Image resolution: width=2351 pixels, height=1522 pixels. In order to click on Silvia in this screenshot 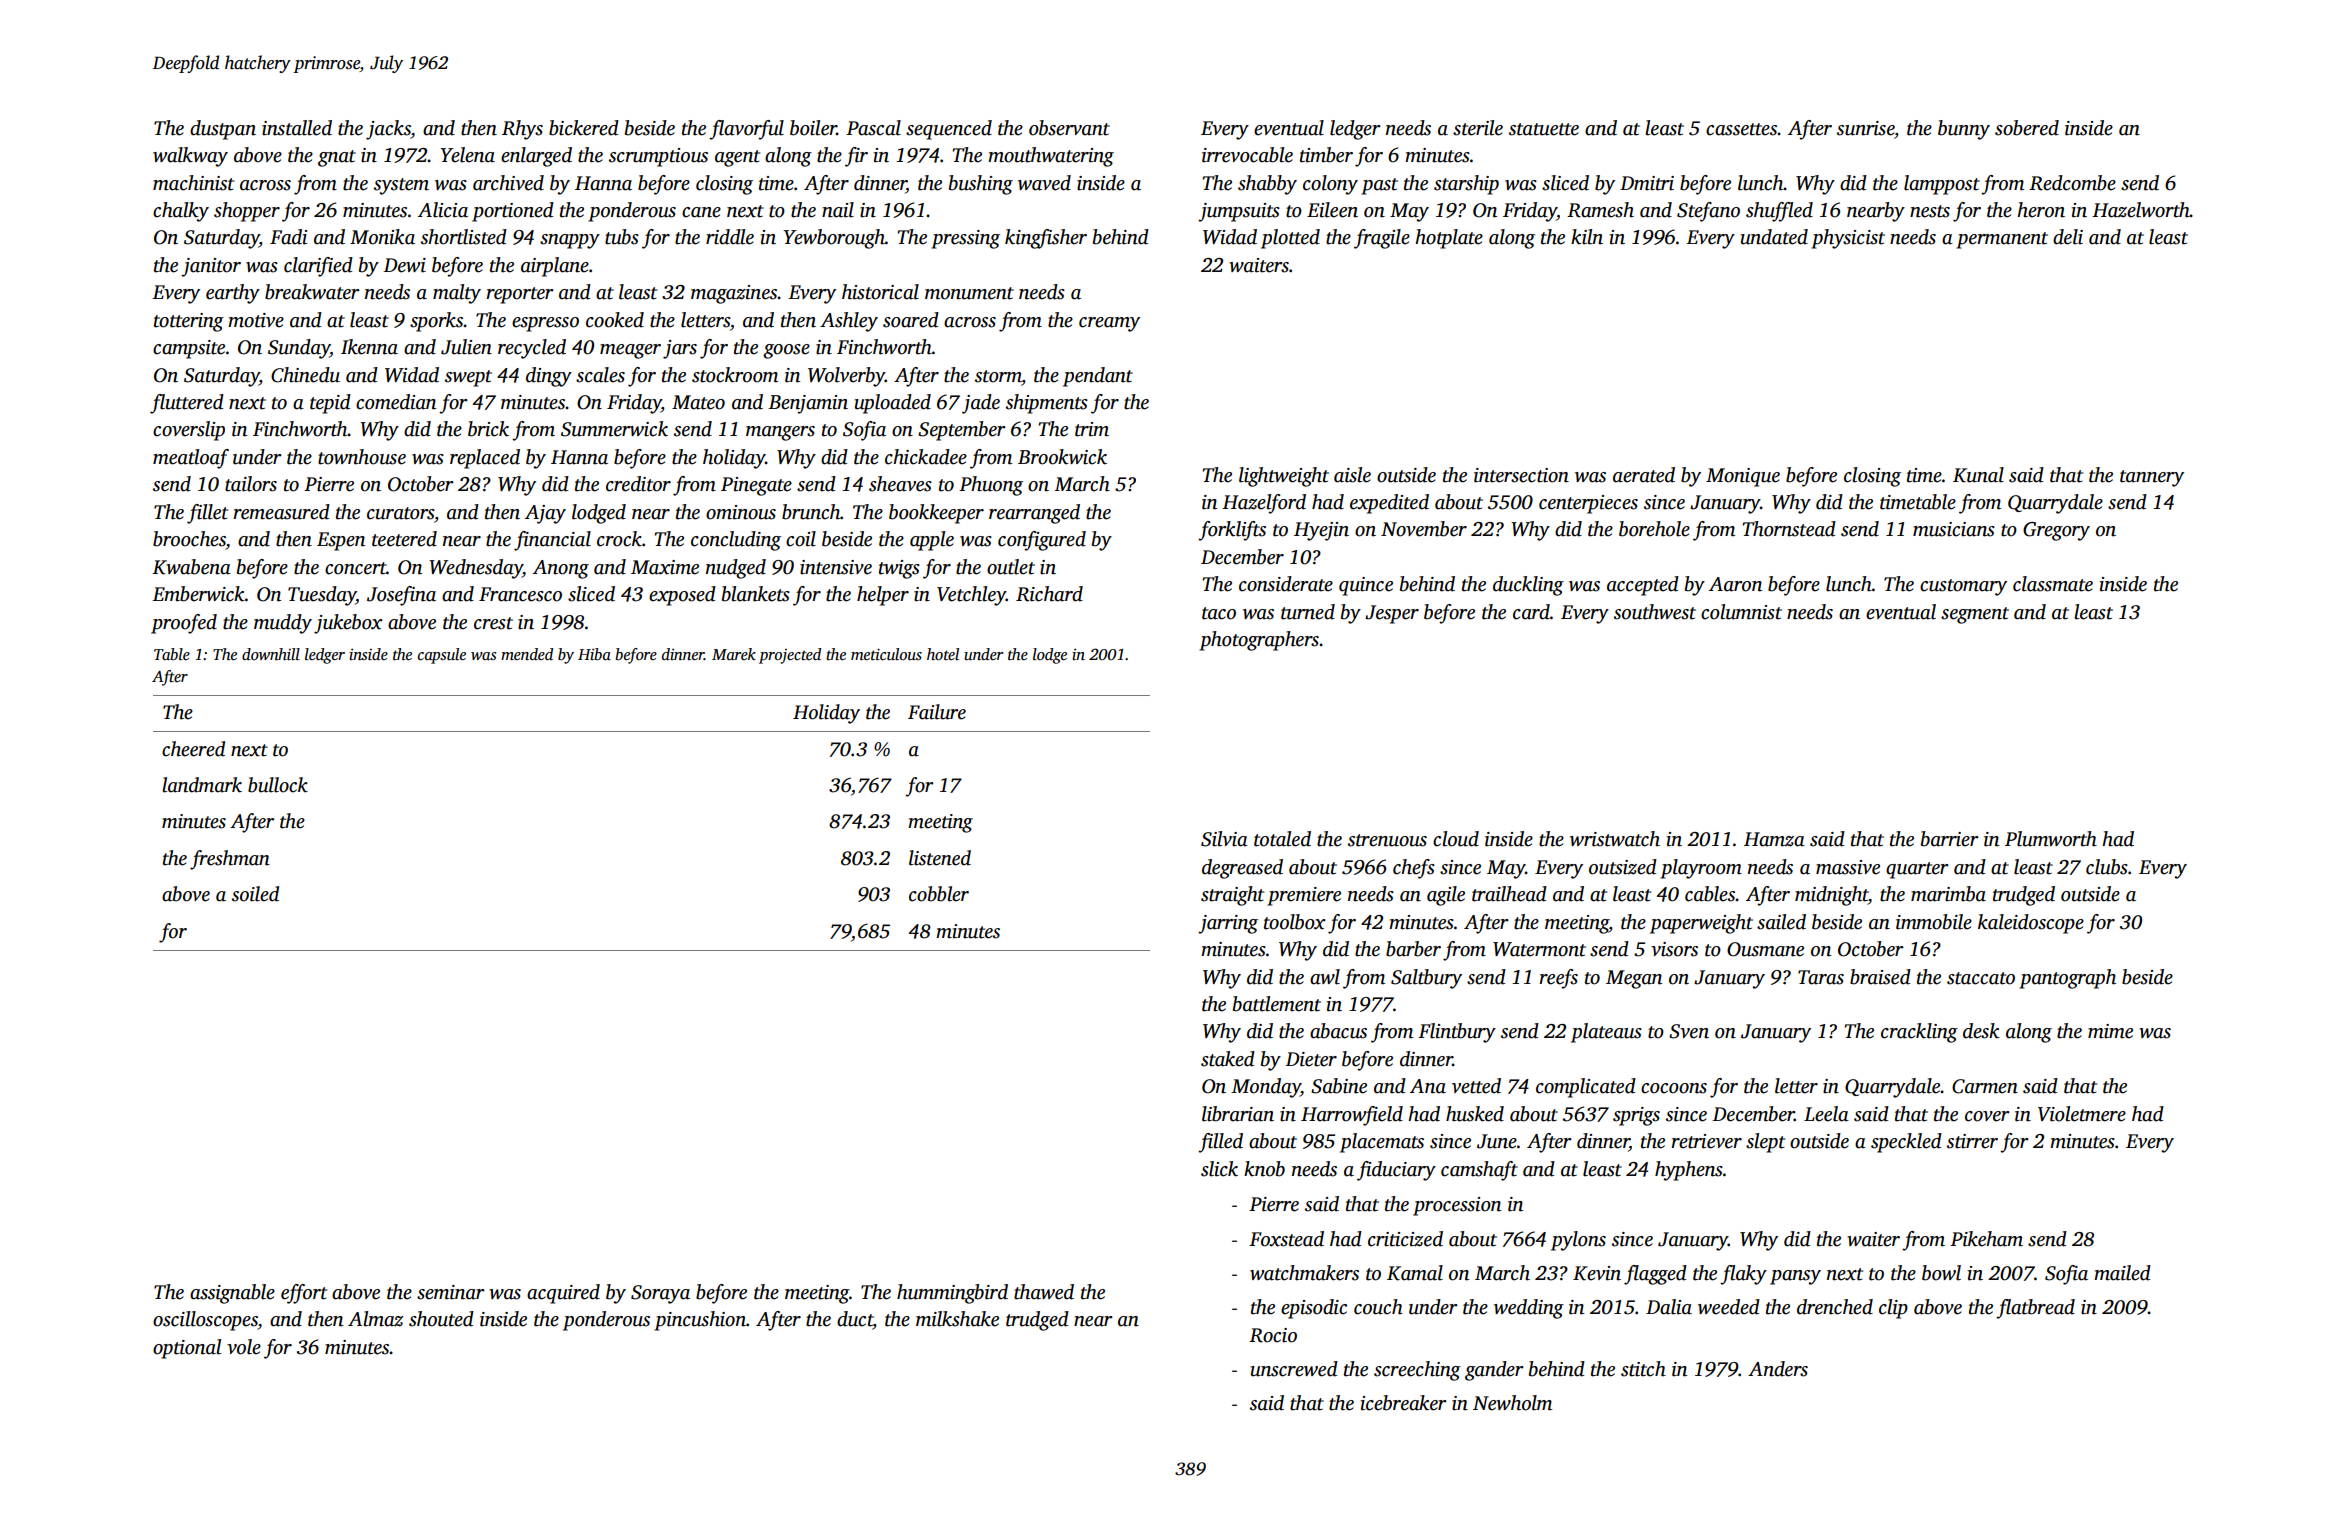, I will do `click(1224, 839)`.
